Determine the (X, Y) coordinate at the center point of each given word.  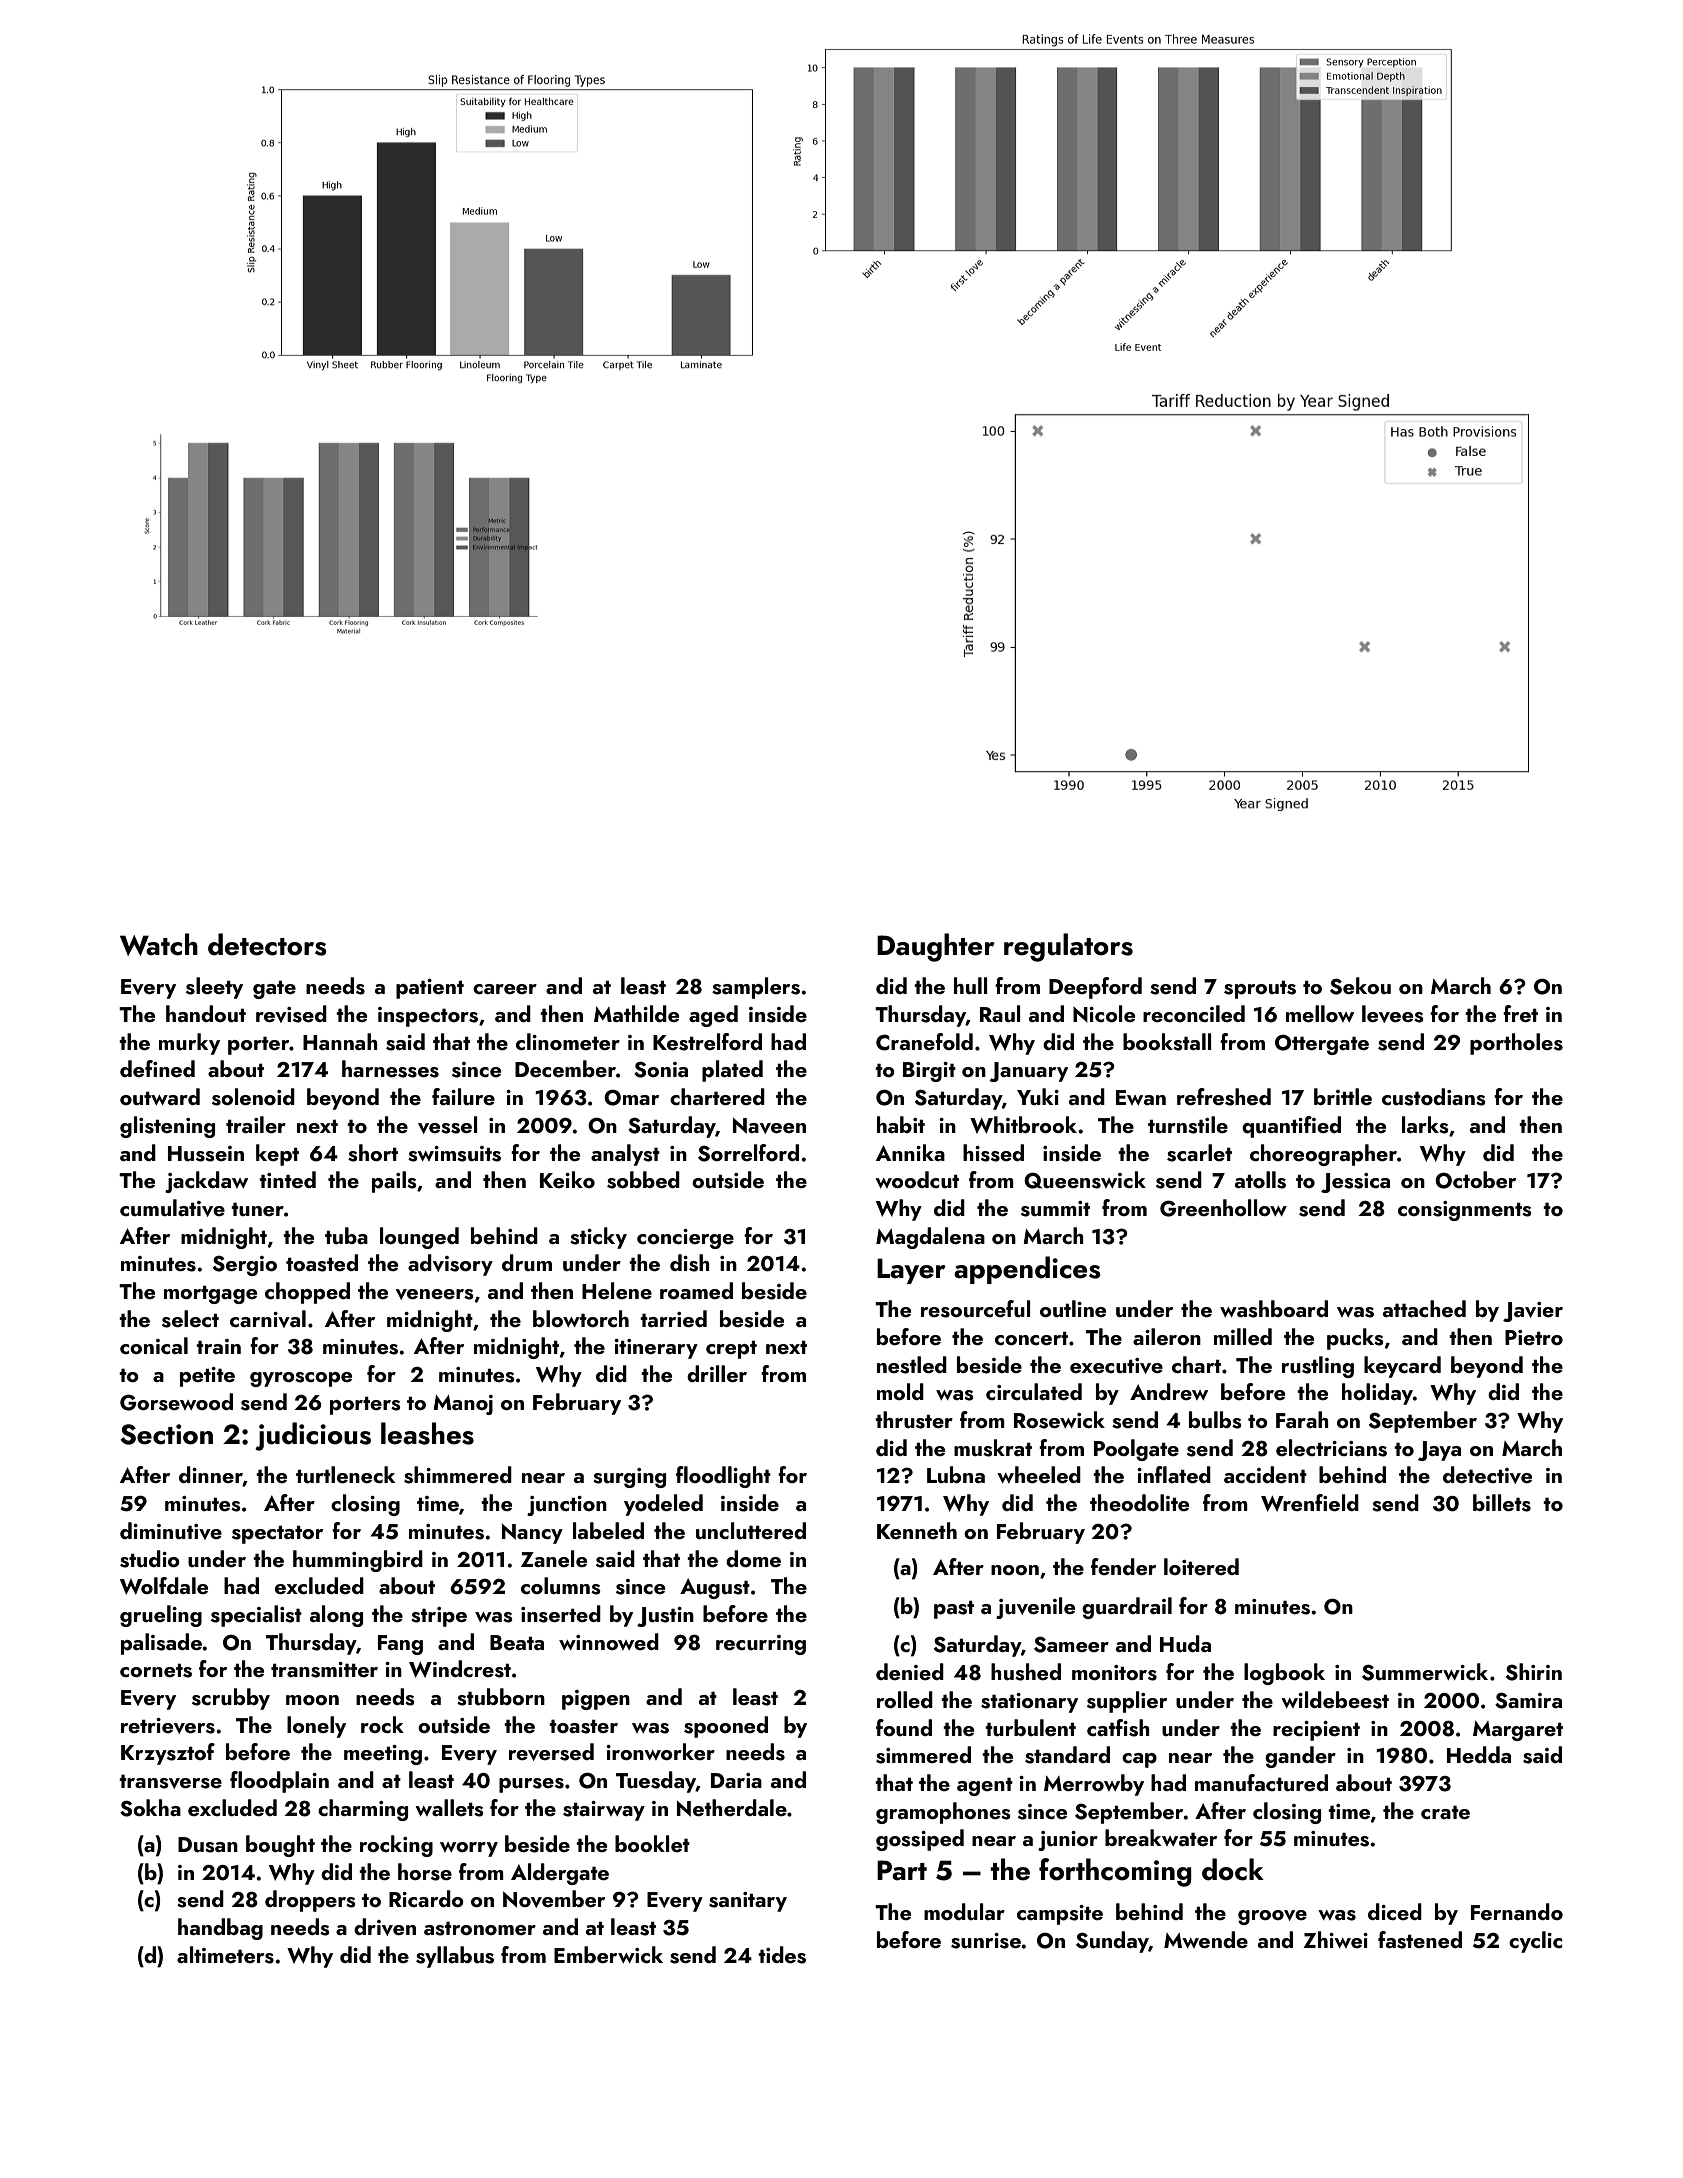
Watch (159, 944)
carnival (268, 1319)
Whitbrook (1023, 1125)
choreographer (1323, 1155)
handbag (220, 1929)
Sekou (1360, 986)
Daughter (936, 947)
